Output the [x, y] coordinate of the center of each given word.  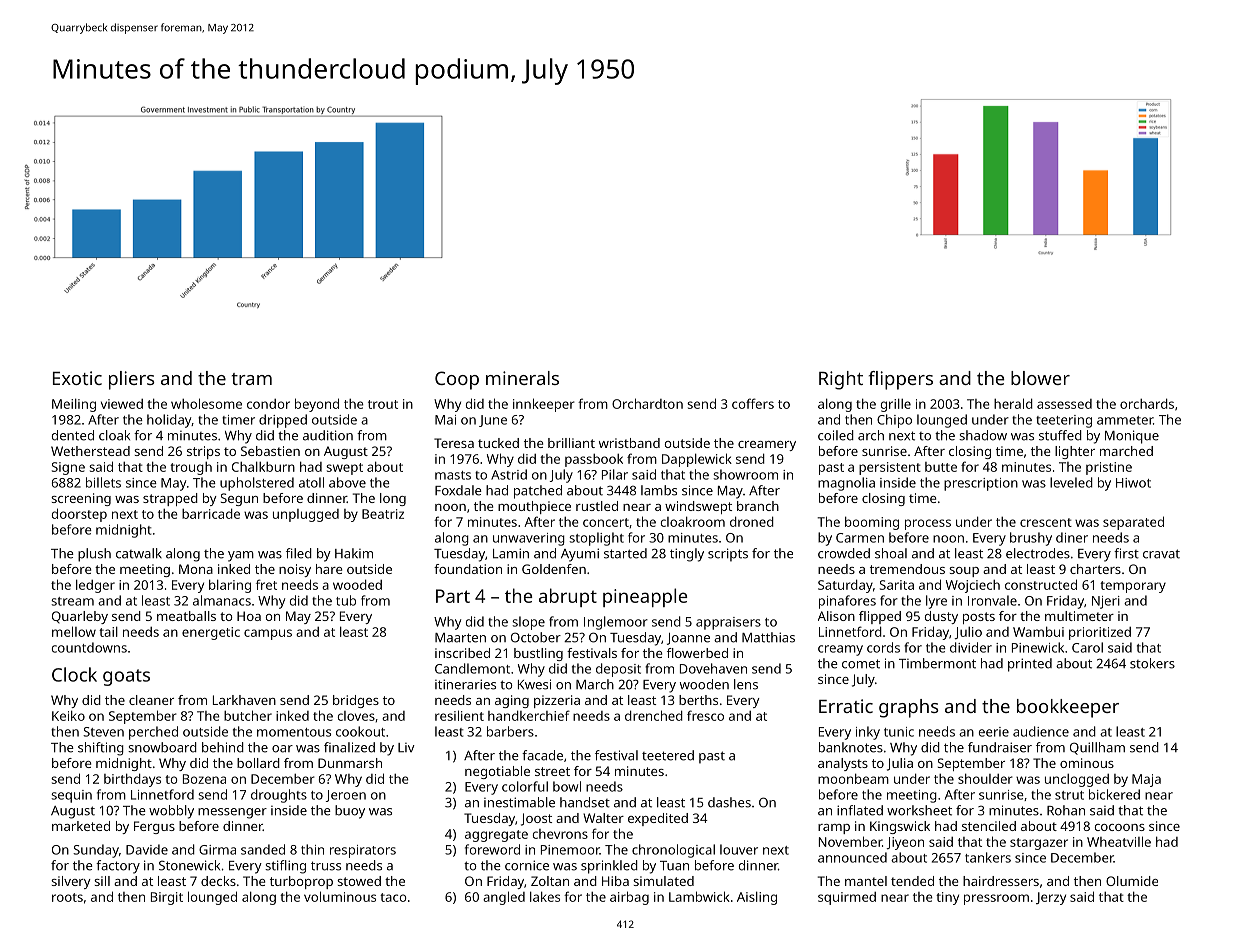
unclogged [1077, 780]
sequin [71, 796]
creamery [767, 446]
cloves [356, 716]
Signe [68, 468]
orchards [1147, 403]
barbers [510, 731]
